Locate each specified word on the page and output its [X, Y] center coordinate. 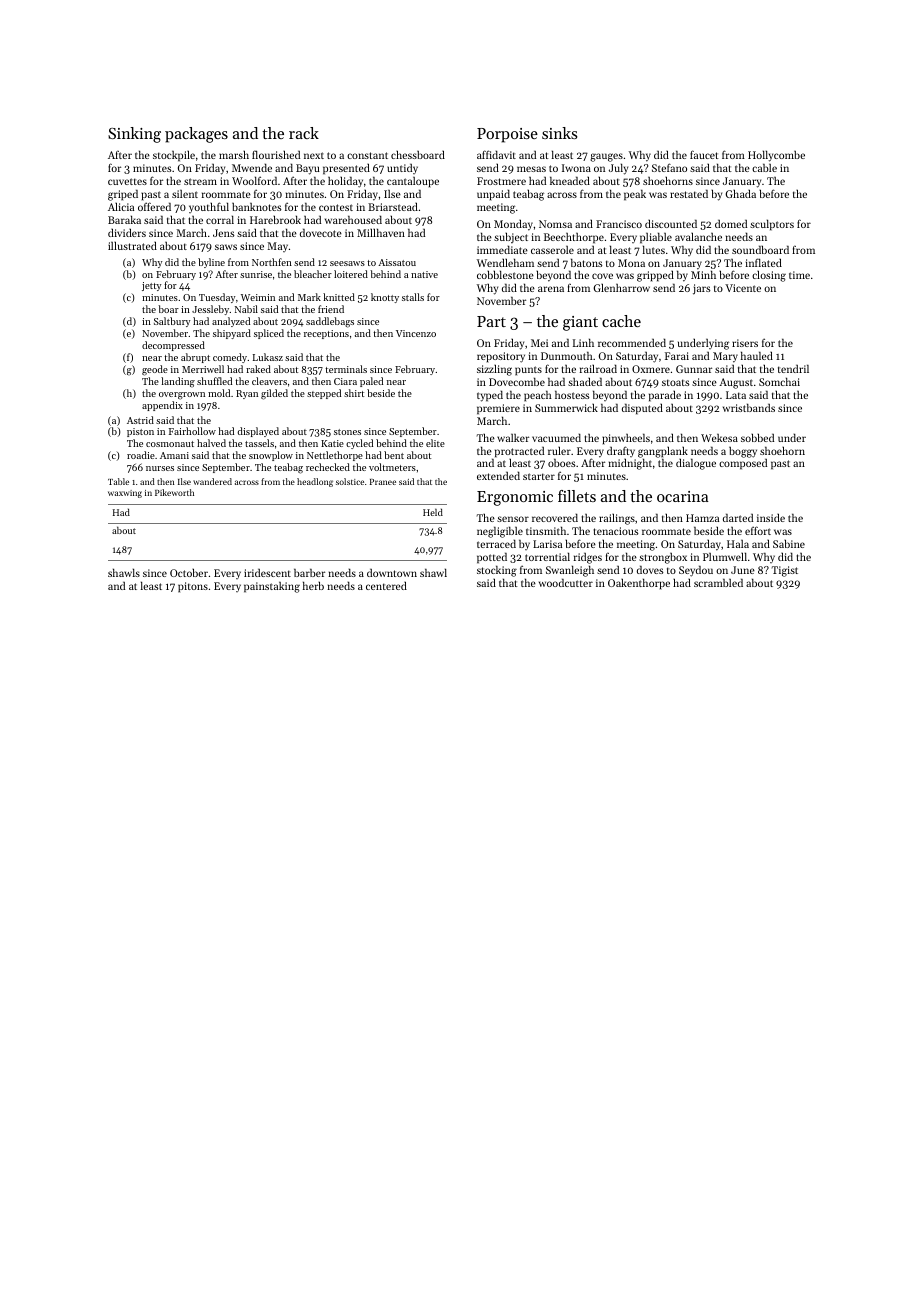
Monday [513, 225]
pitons [193, 587]
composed [743, 464]
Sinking [134, 135]
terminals [346, 369]
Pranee [383, 482]
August [736, 383]
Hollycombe [776, 156]
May [278, 247]
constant [367, 155]
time [799, 275]
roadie [141, 455]
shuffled [214, 381]
